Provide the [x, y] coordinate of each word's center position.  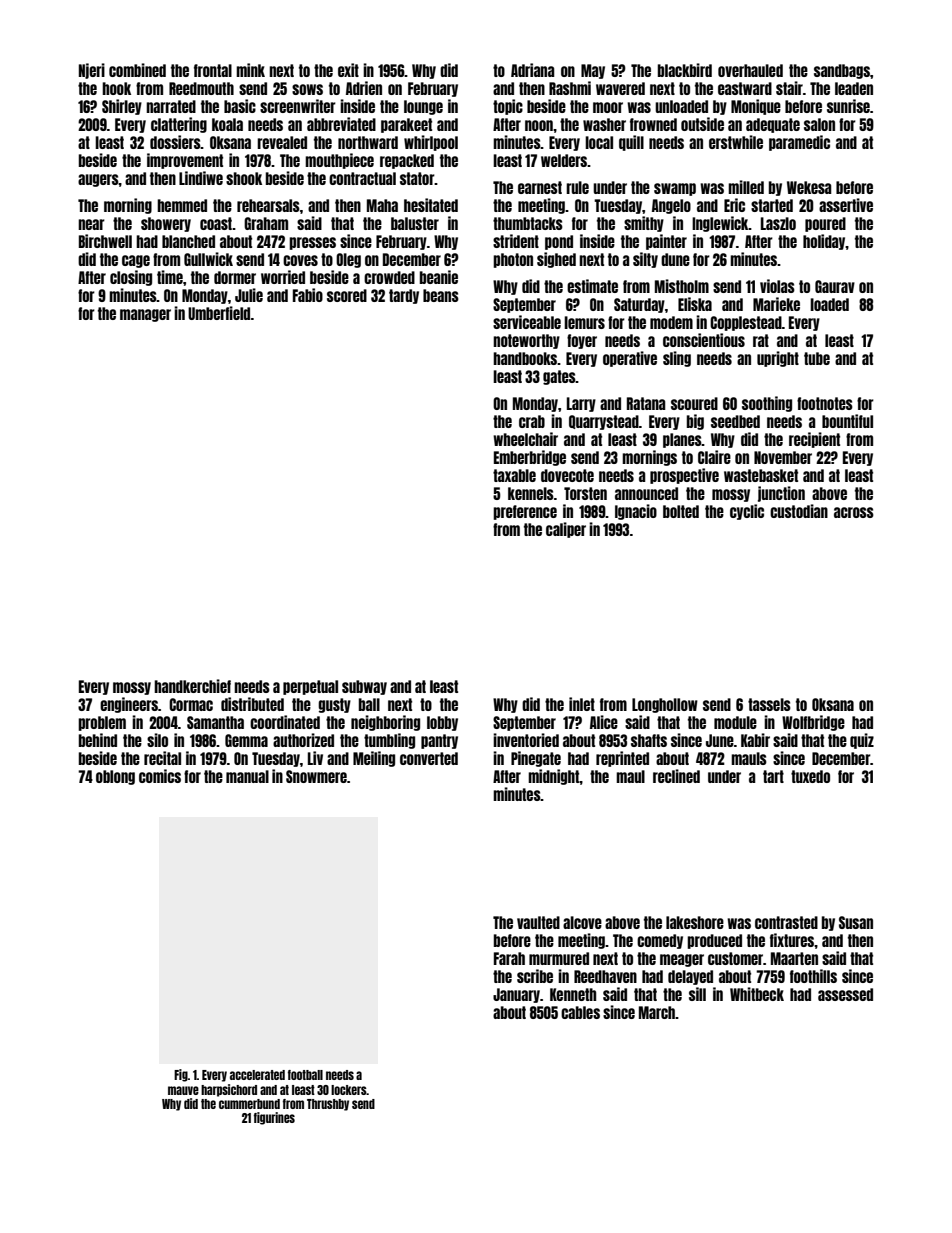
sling [677, 359]
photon [513, 260]
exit [348, 70]
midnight [554, 777]
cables [580, 1012]
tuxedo [810, 776]
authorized [303, 740]
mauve [183, 1090]
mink [250, 70]
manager [145, 315]
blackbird [685, 70]
